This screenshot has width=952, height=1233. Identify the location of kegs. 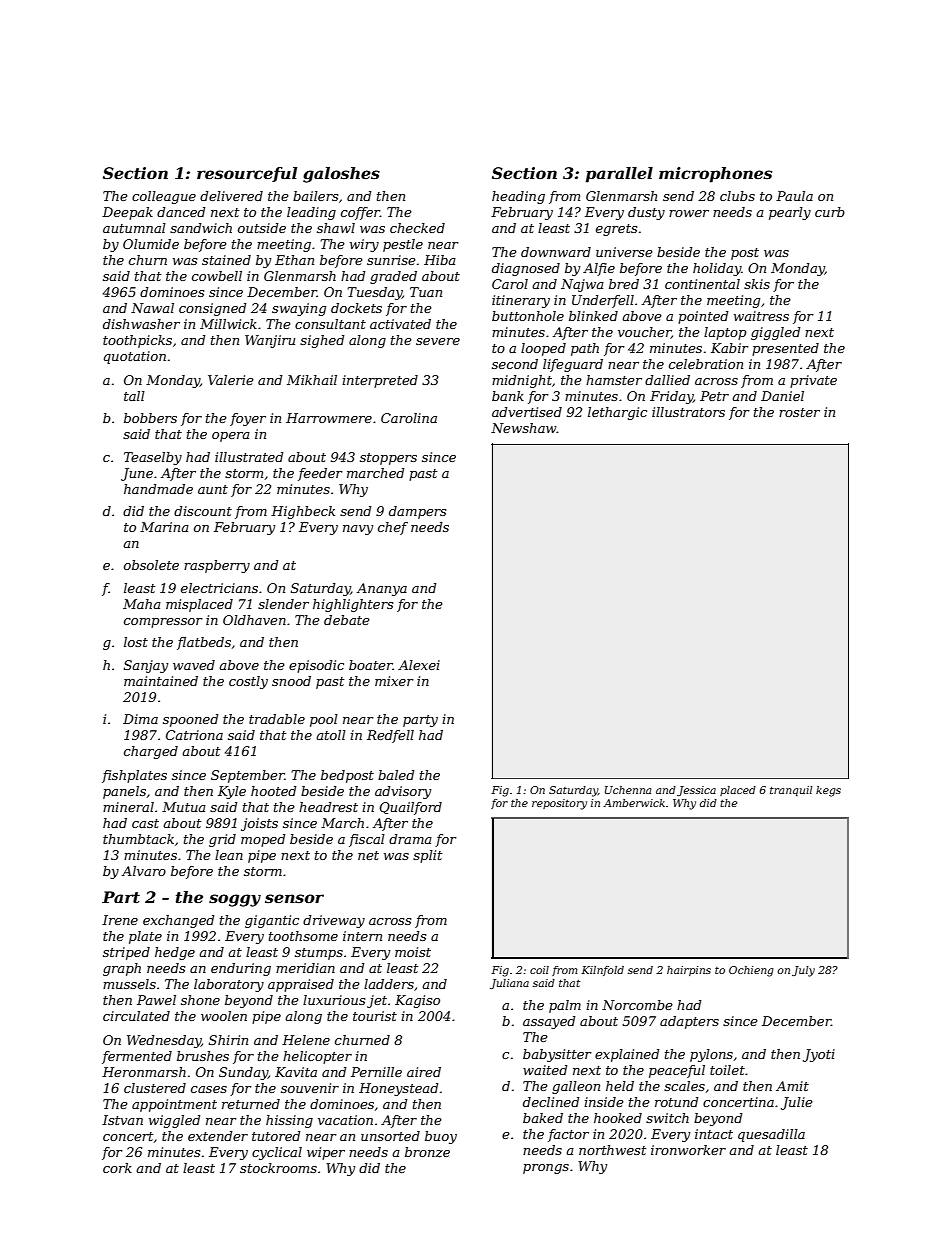
(828, 791).
